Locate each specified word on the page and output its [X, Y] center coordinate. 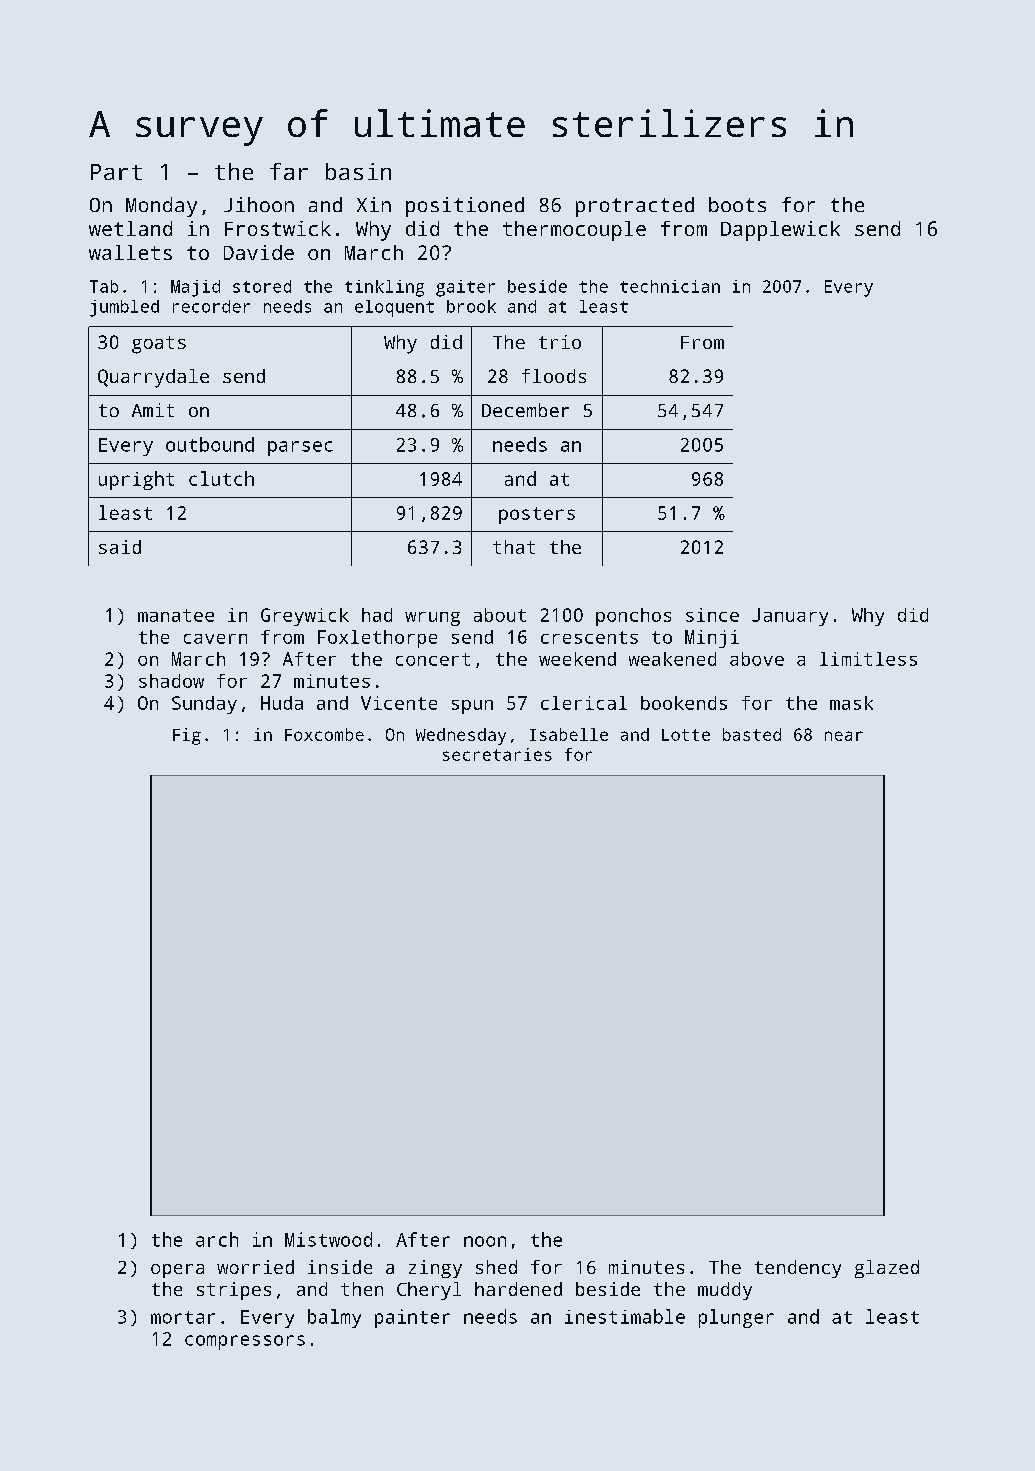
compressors [245, 1342]
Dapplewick [780, 231]
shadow [171, 681]
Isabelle [569, 734]
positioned [465, 207]
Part [116, 172]
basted [752, 734]
